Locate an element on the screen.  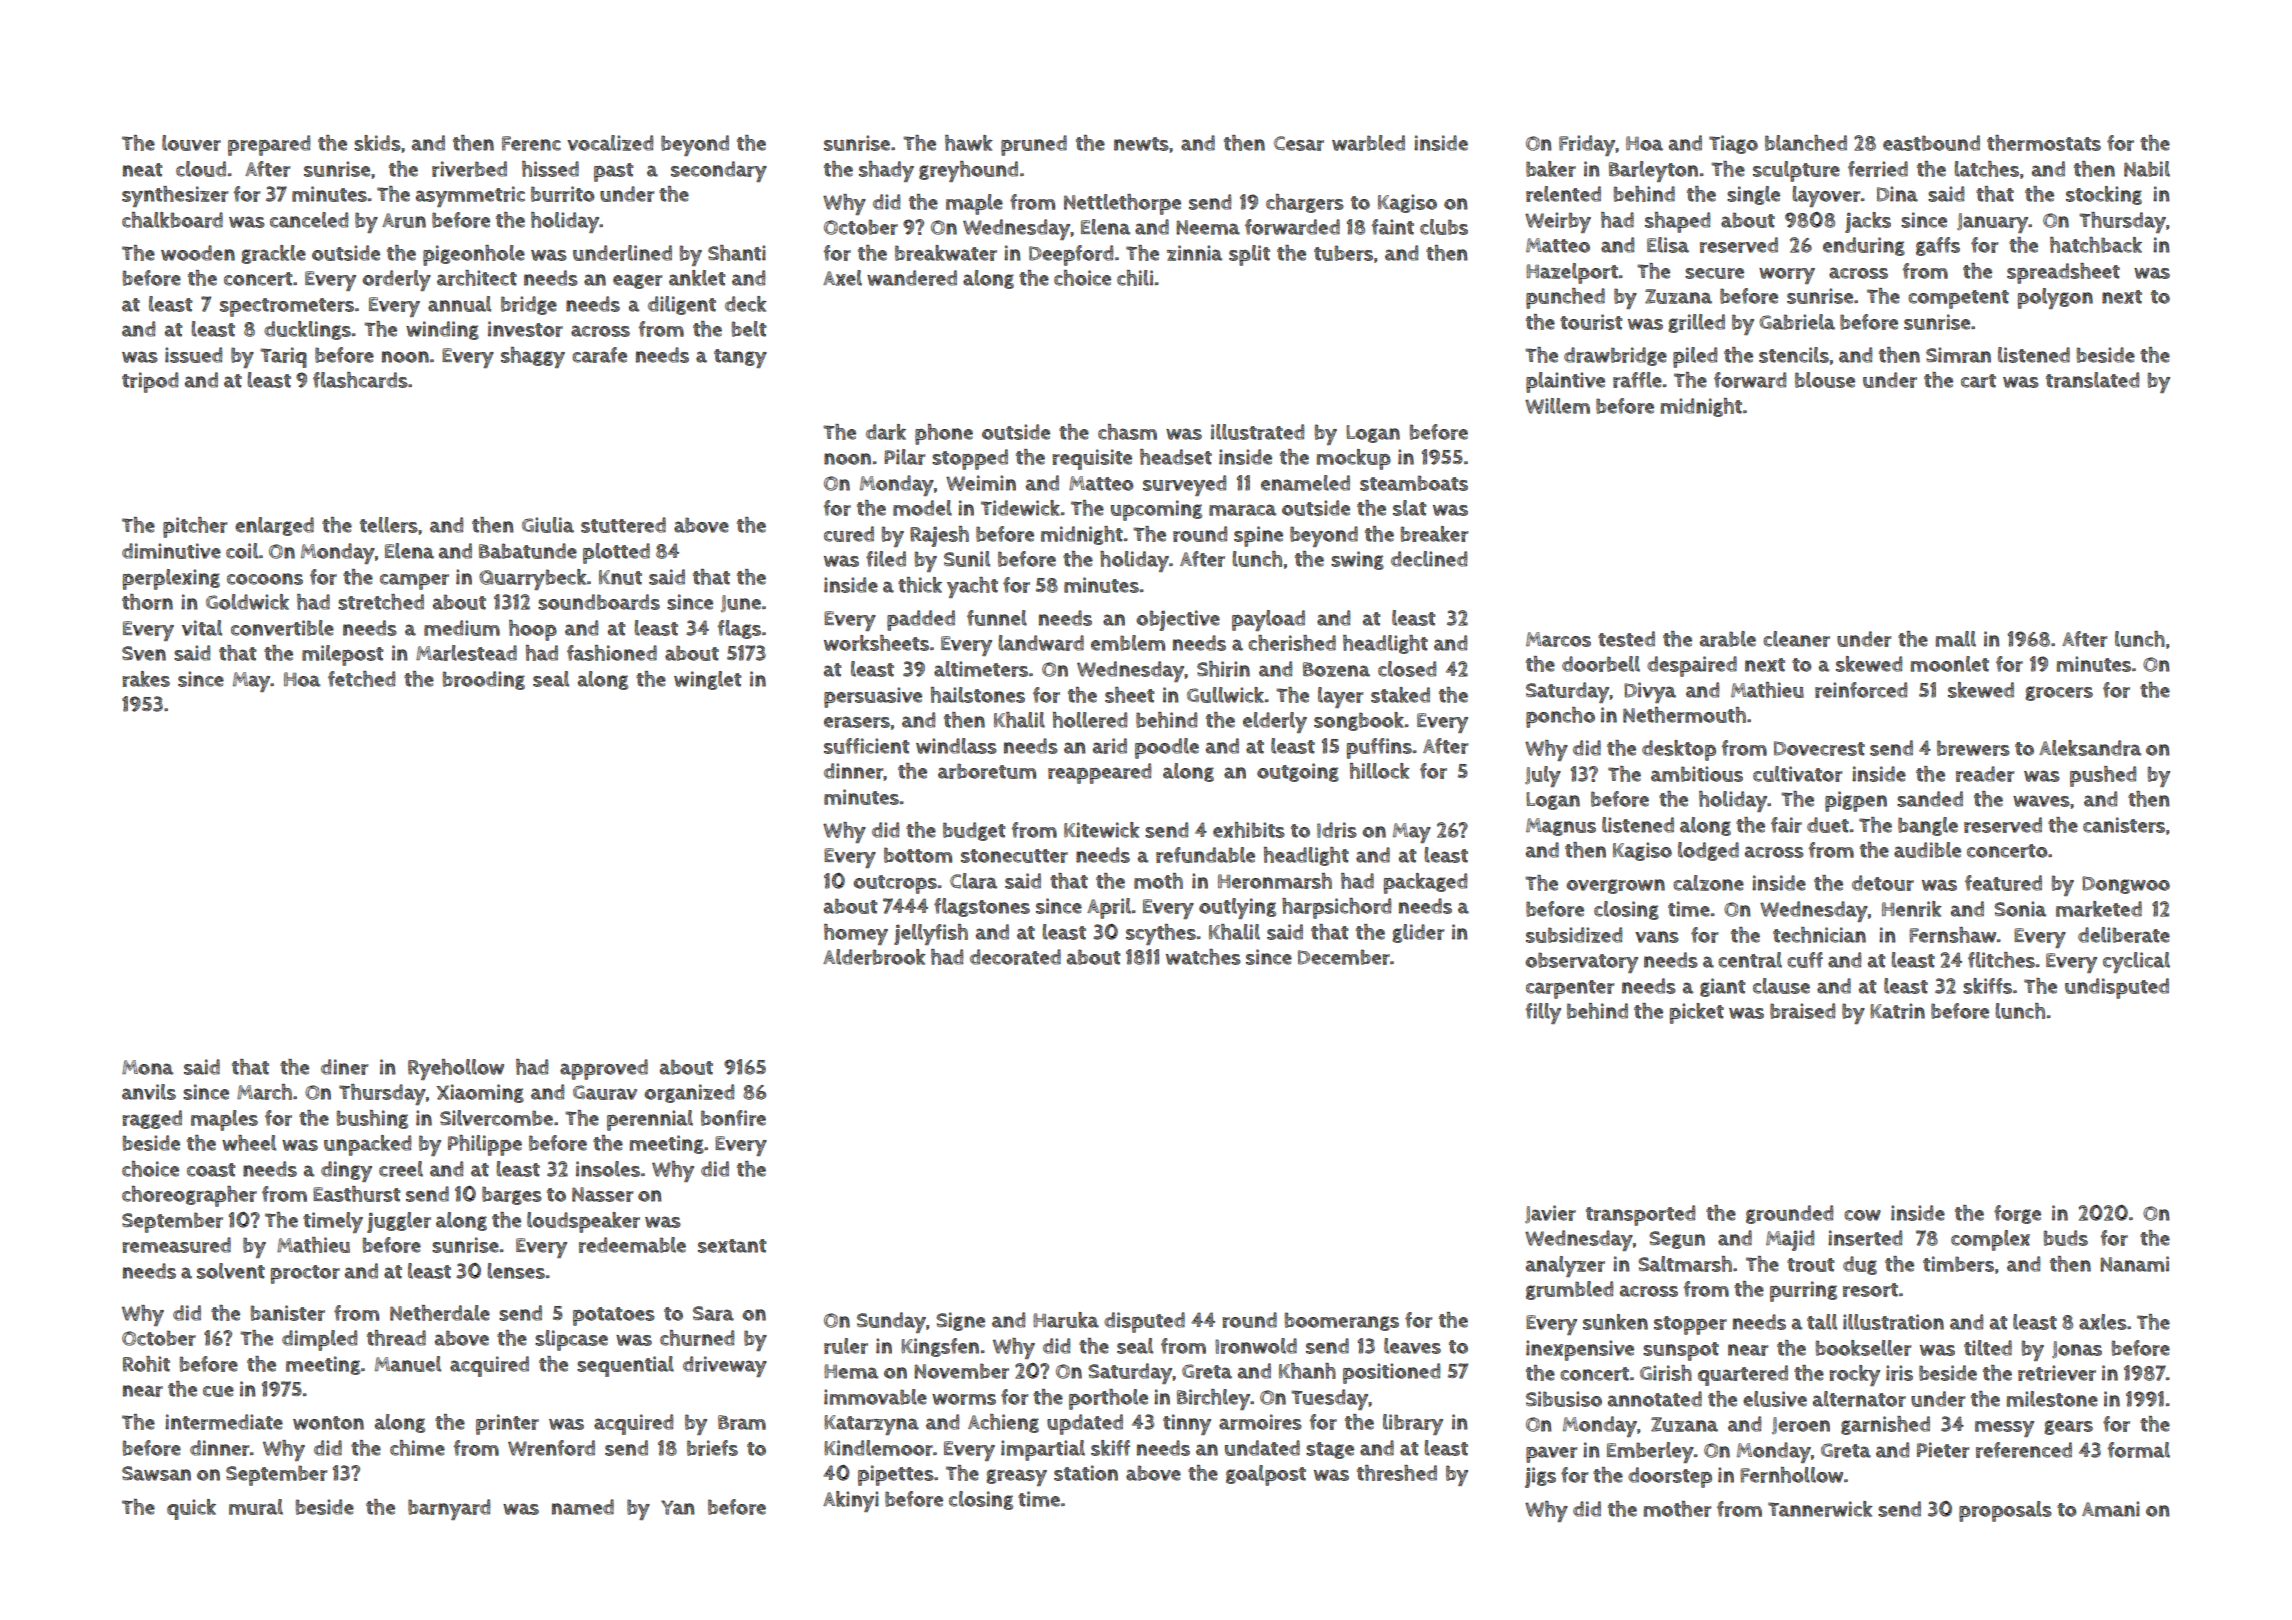
proposals is located at coordinates (2005, 1511).
